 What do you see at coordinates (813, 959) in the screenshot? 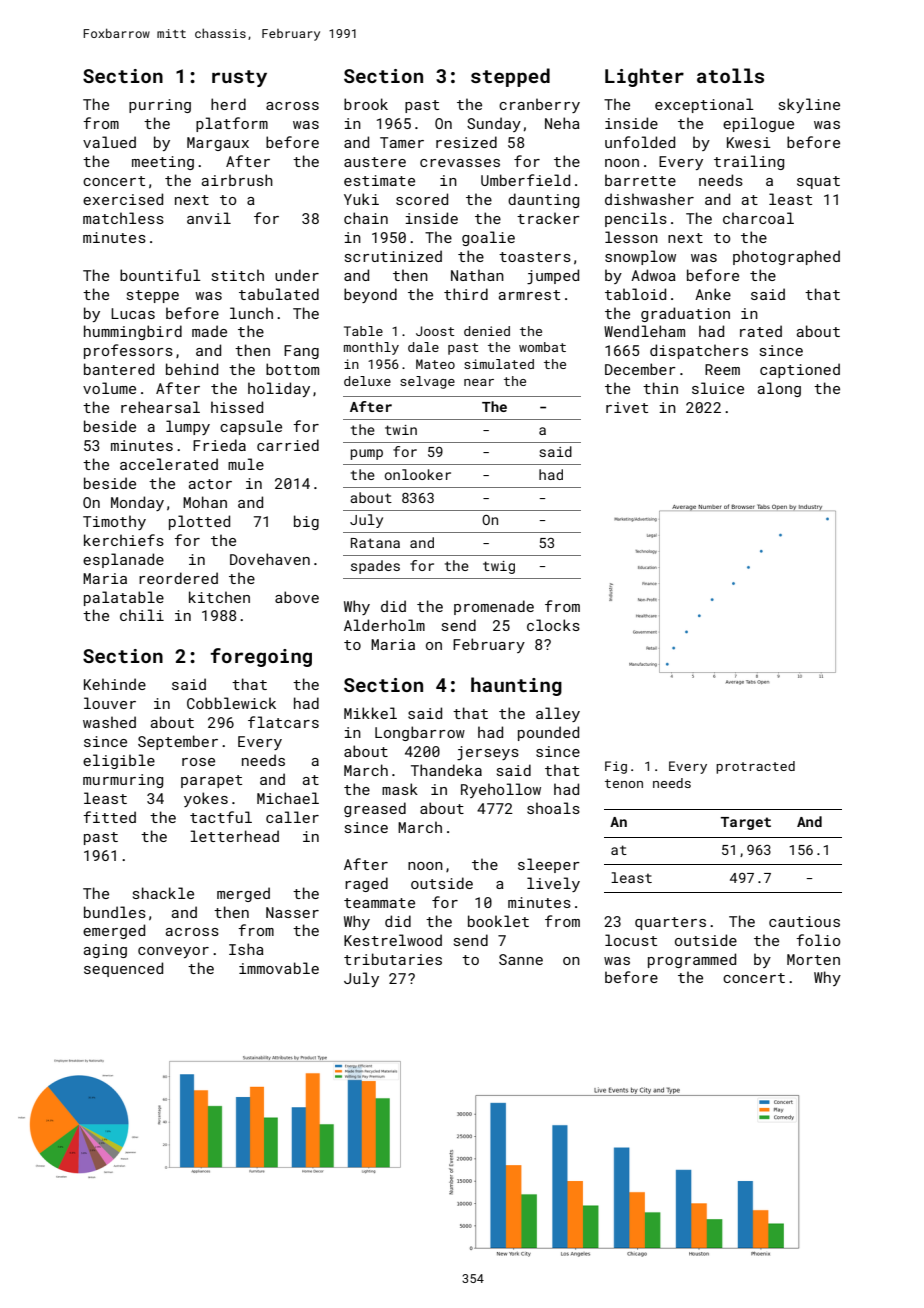
I see `Morten` at bounding box center [813, 959].
